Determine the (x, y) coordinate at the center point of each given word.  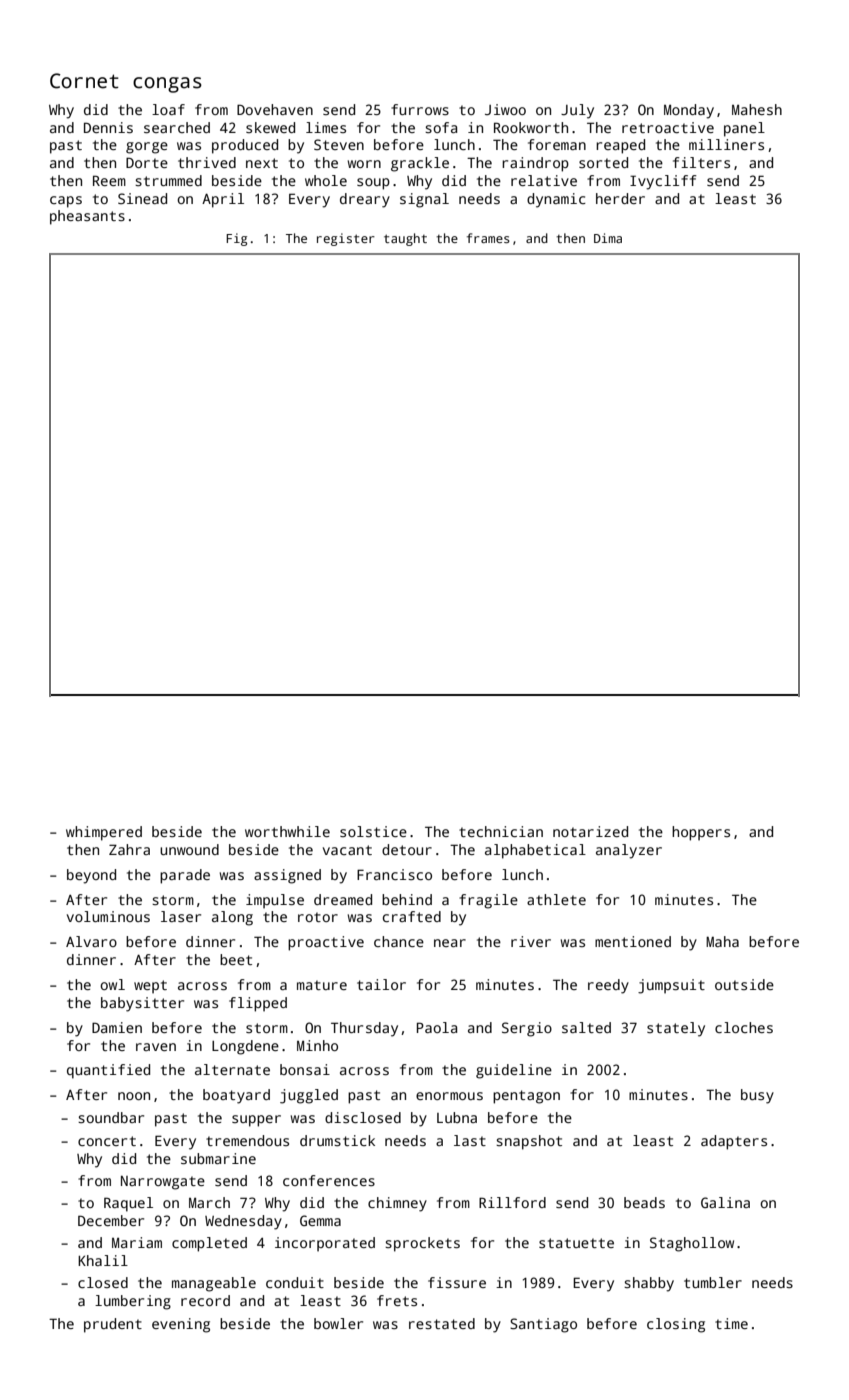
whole (326, 180)
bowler (338, 1323)
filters (701, 162)
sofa (441, 127)
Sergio (527, 1029)
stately (676, 1029)
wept (150, 987)
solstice (373, 831)
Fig (236, 239)
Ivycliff (663, 182)
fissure (457, 1282)
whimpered (104, 833)
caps (66, 202)
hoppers (701, 833)
